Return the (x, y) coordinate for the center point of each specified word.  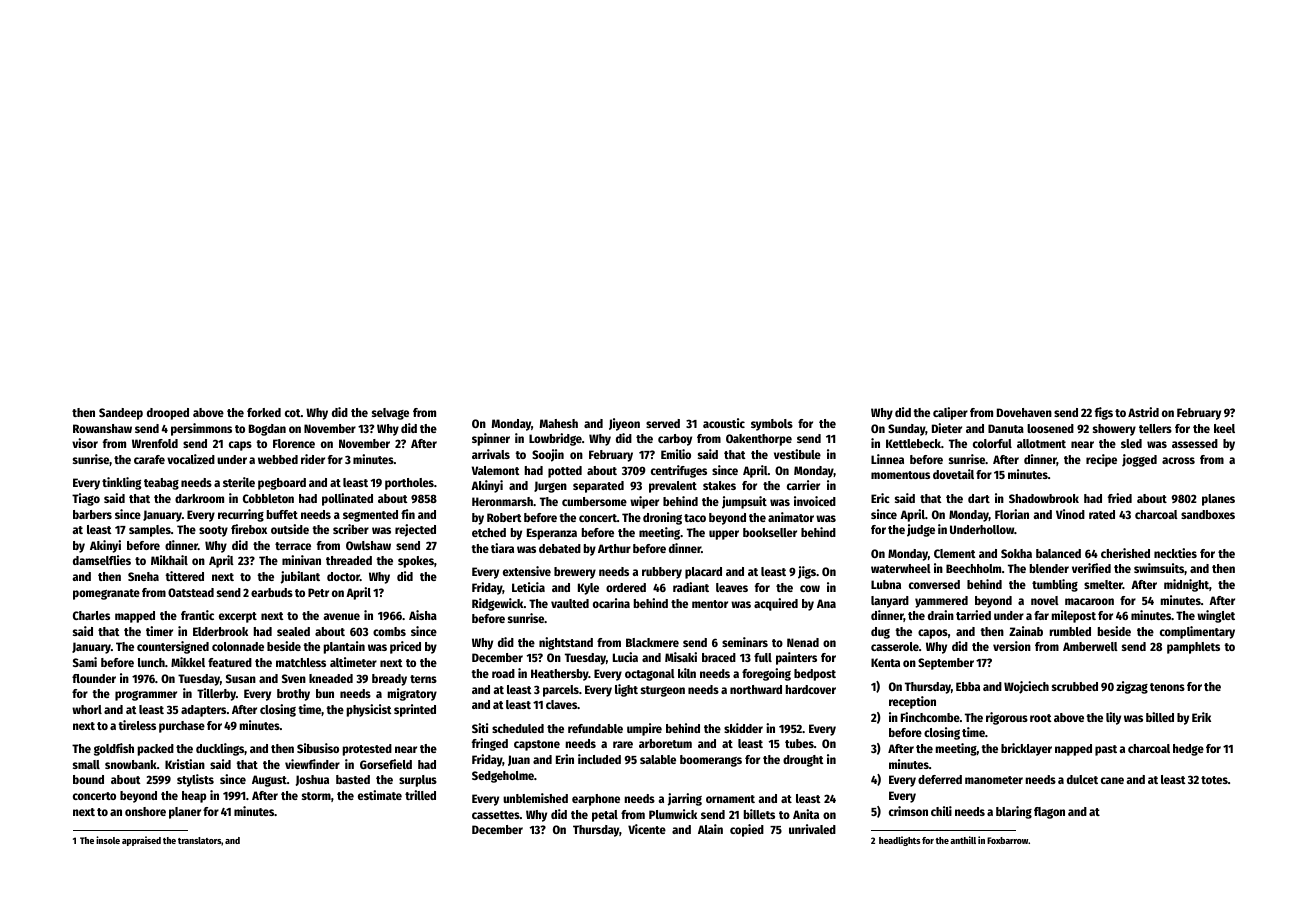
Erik (1201, 717)
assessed (1195, 443)
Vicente (647, 829)
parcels (561, 691)
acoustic (724, 423)
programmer (146, 696)
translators (199, 840)
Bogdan (267, 430)
